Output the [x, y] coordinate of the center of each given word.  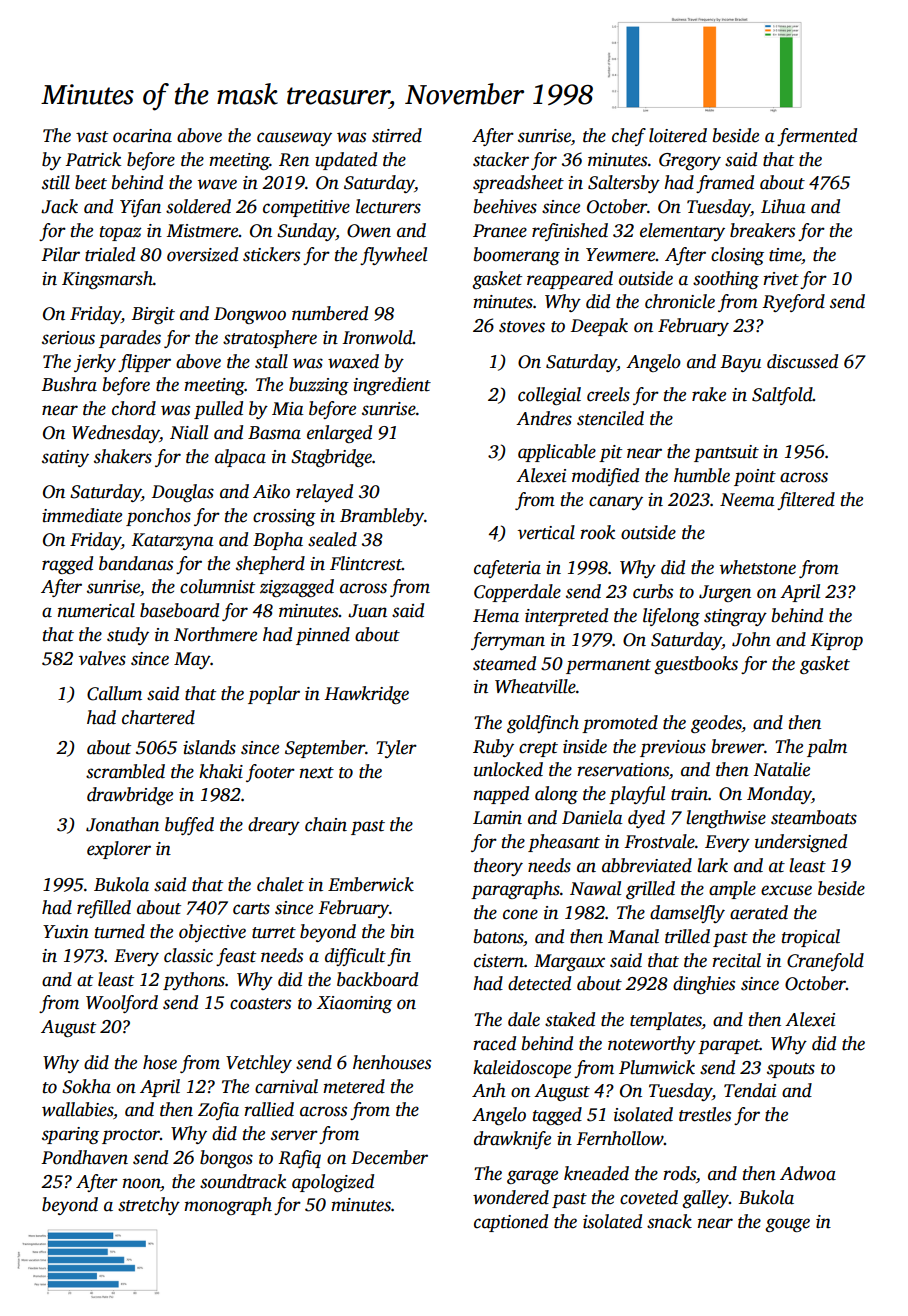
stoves [522, 327]
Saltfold [782, 396]
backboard [377, 979]
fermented [817, 137]
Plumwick [657, 1067]
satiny [65, 458]
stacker [501, 159]
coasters [260, 1004]
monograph [228, 1206]
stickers [271, 254]
